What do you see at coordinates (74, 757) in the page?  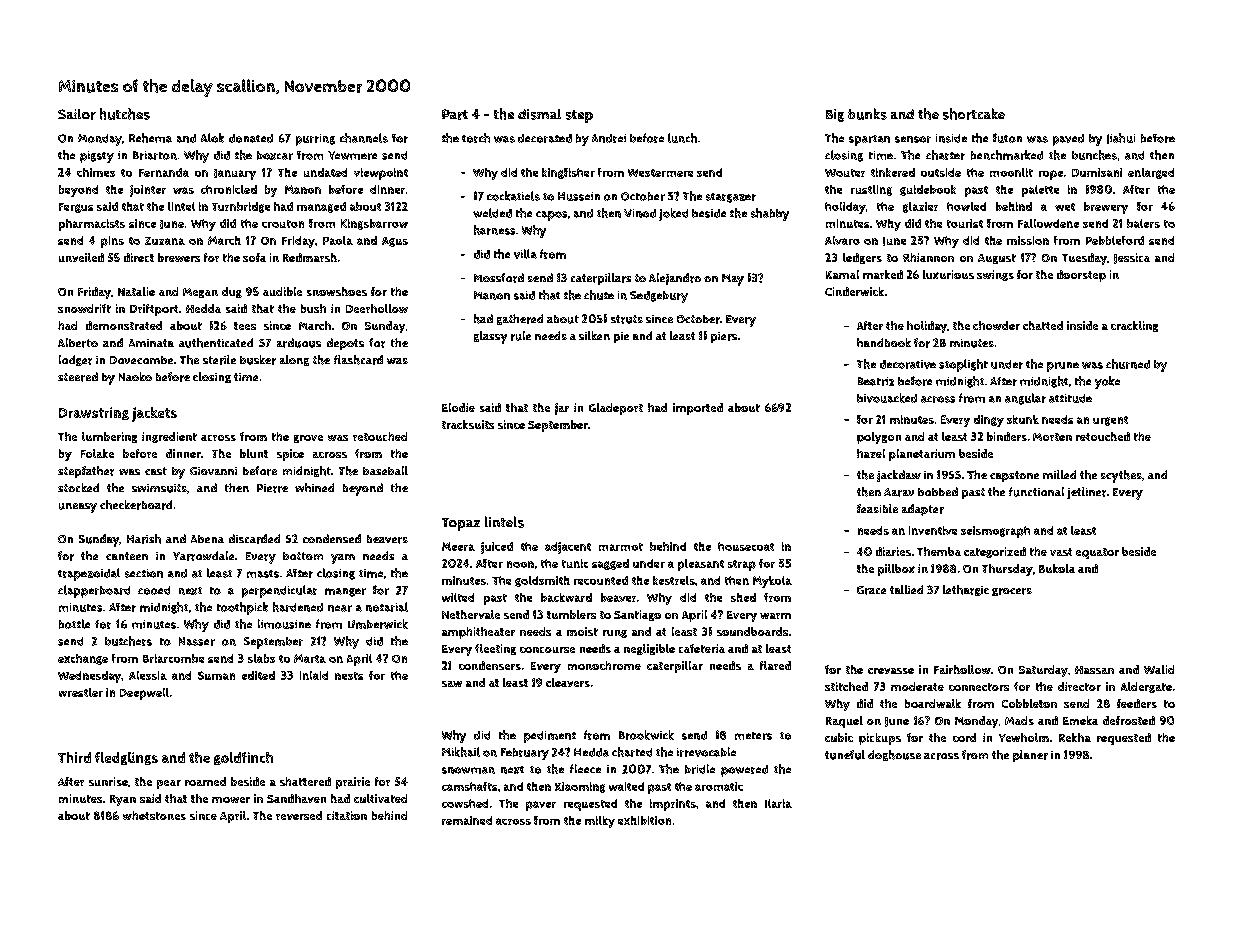 I see `Third` at bounding box center [74, 757].
